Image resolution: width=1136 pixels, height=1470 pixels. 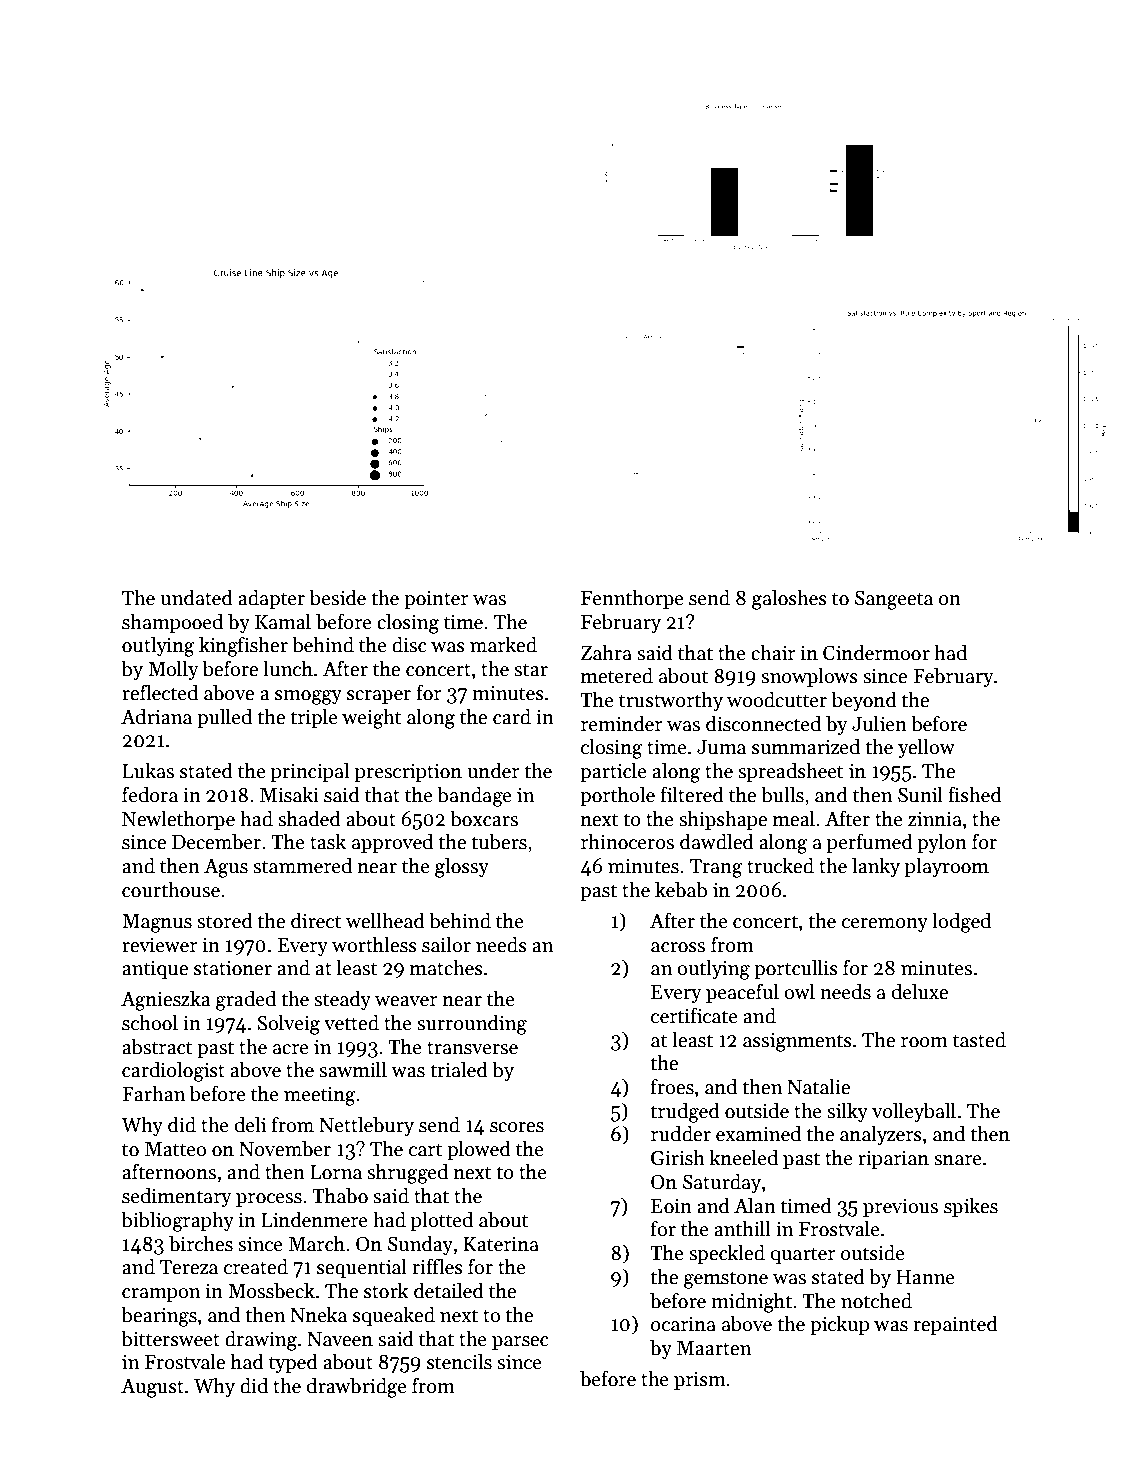 I want to click on matches, so click(x=446, y=967).
